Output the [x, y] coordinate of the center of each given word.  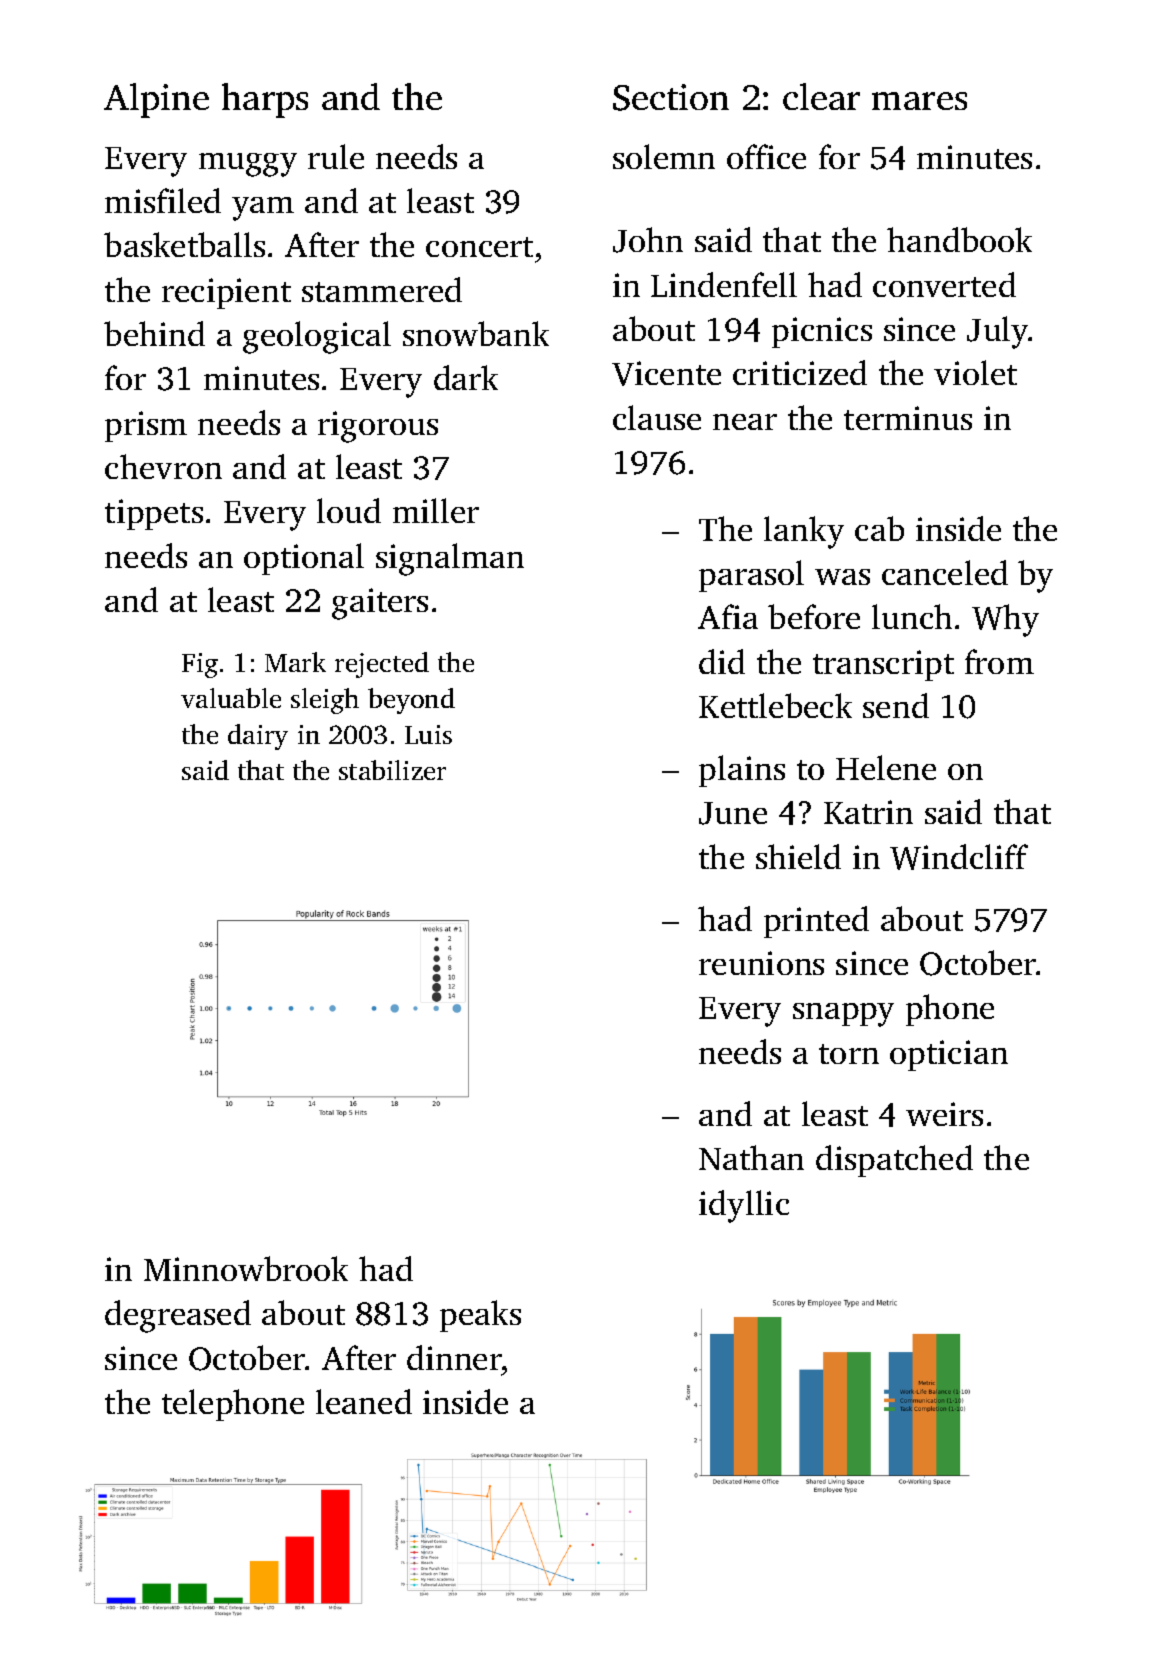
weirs [944, 1114]
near [745, 422]
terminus [908, 418]
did [722, 661]
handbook [959, 239]
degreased [178, 1316]
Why [1005, 620]
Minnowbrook [246, 1268]
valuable [231, 698]
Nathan [751, 1157]
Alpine [156, 100]
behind [154, 333]
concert [479, 247]
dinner [454, 1357]
